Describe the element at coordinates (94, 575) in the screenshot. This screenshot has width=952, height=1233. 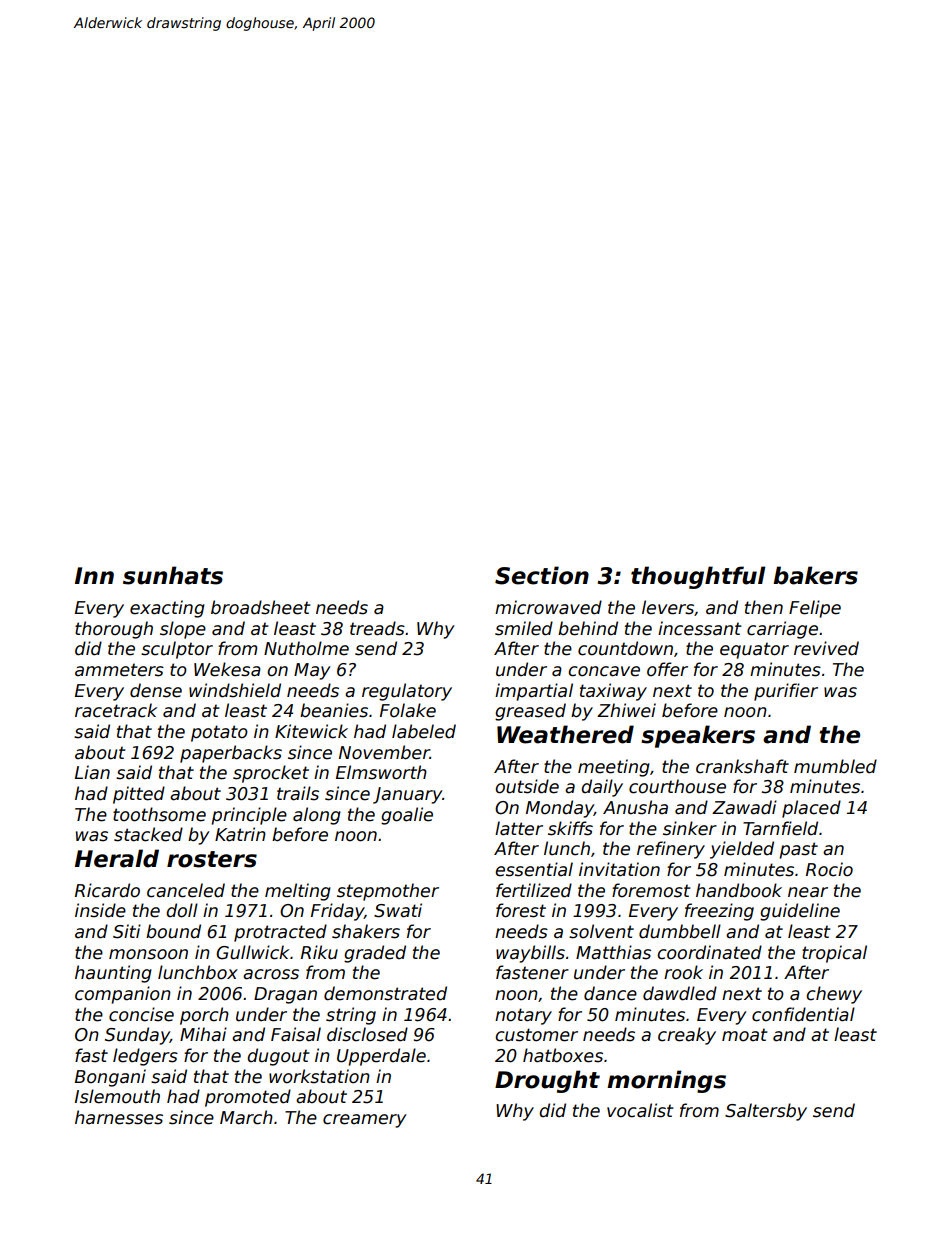
I see `Inn` at that location.
